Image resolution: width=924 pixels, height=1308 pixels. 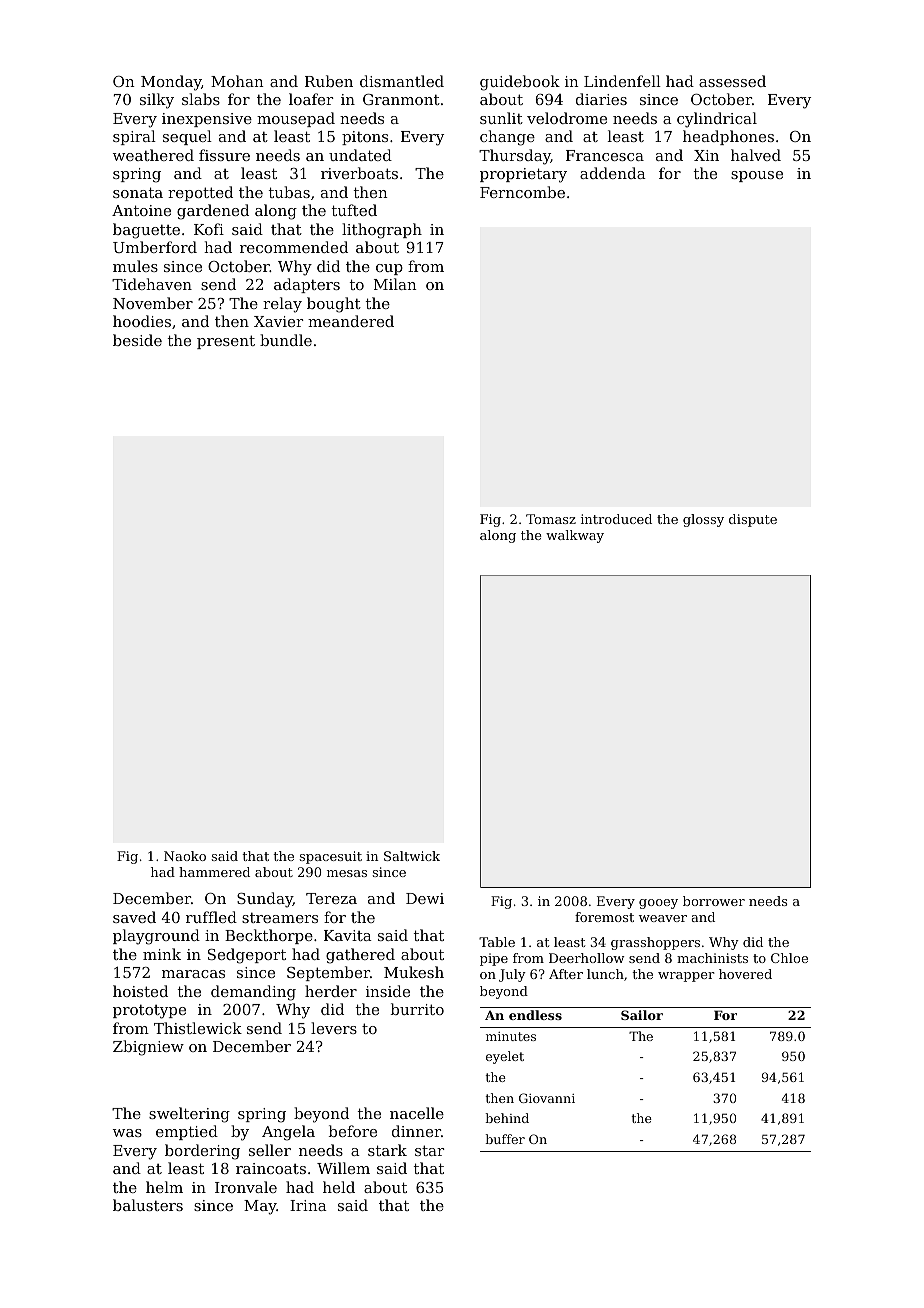 What do you see at coordinates (622, 81) in the screenshot?
I see `Lindenfell` at bounding box center [622, 81].
